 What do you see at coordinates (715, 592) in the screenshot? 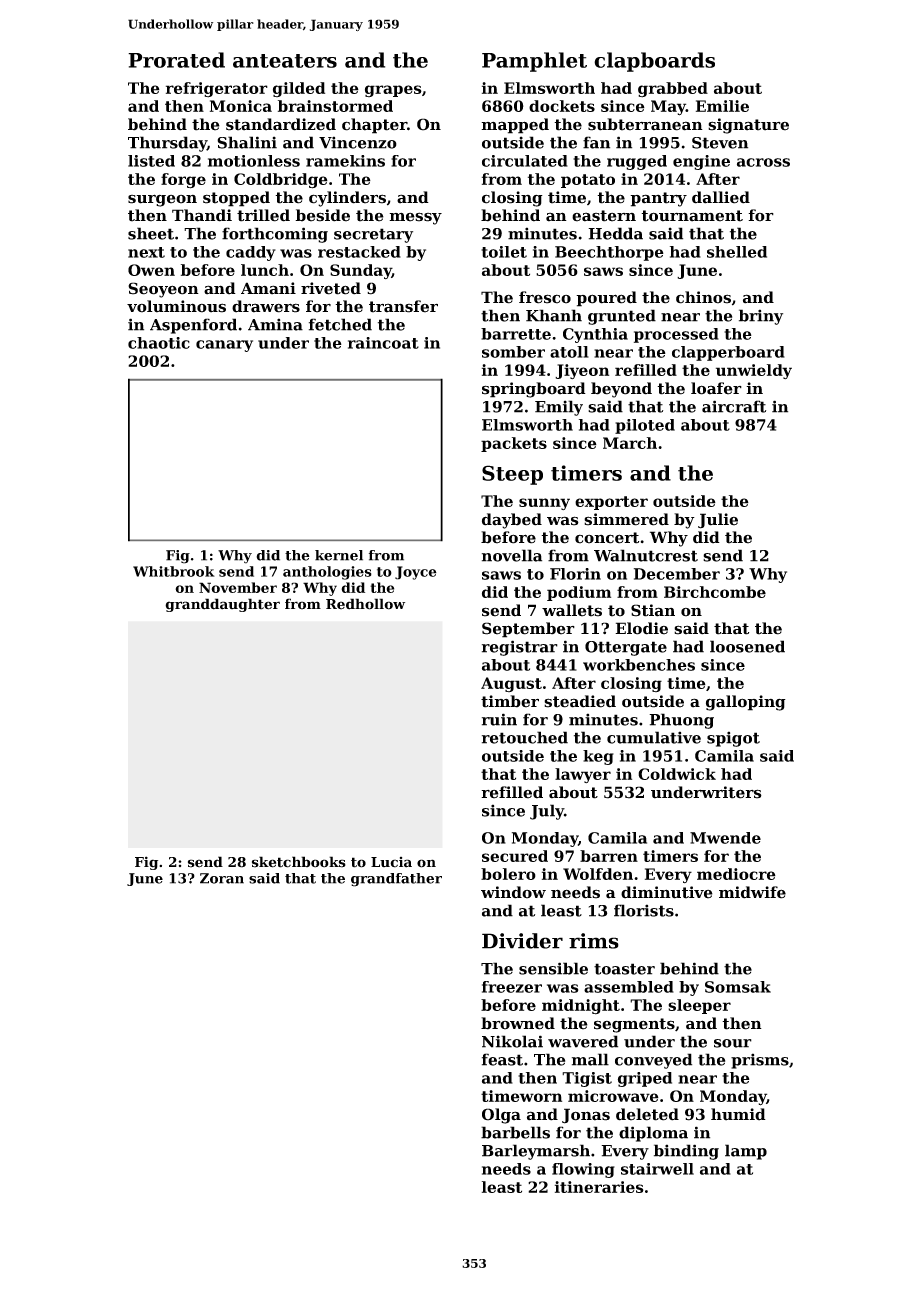
I see `Birchcombe` at bounding box center [715, 592].
